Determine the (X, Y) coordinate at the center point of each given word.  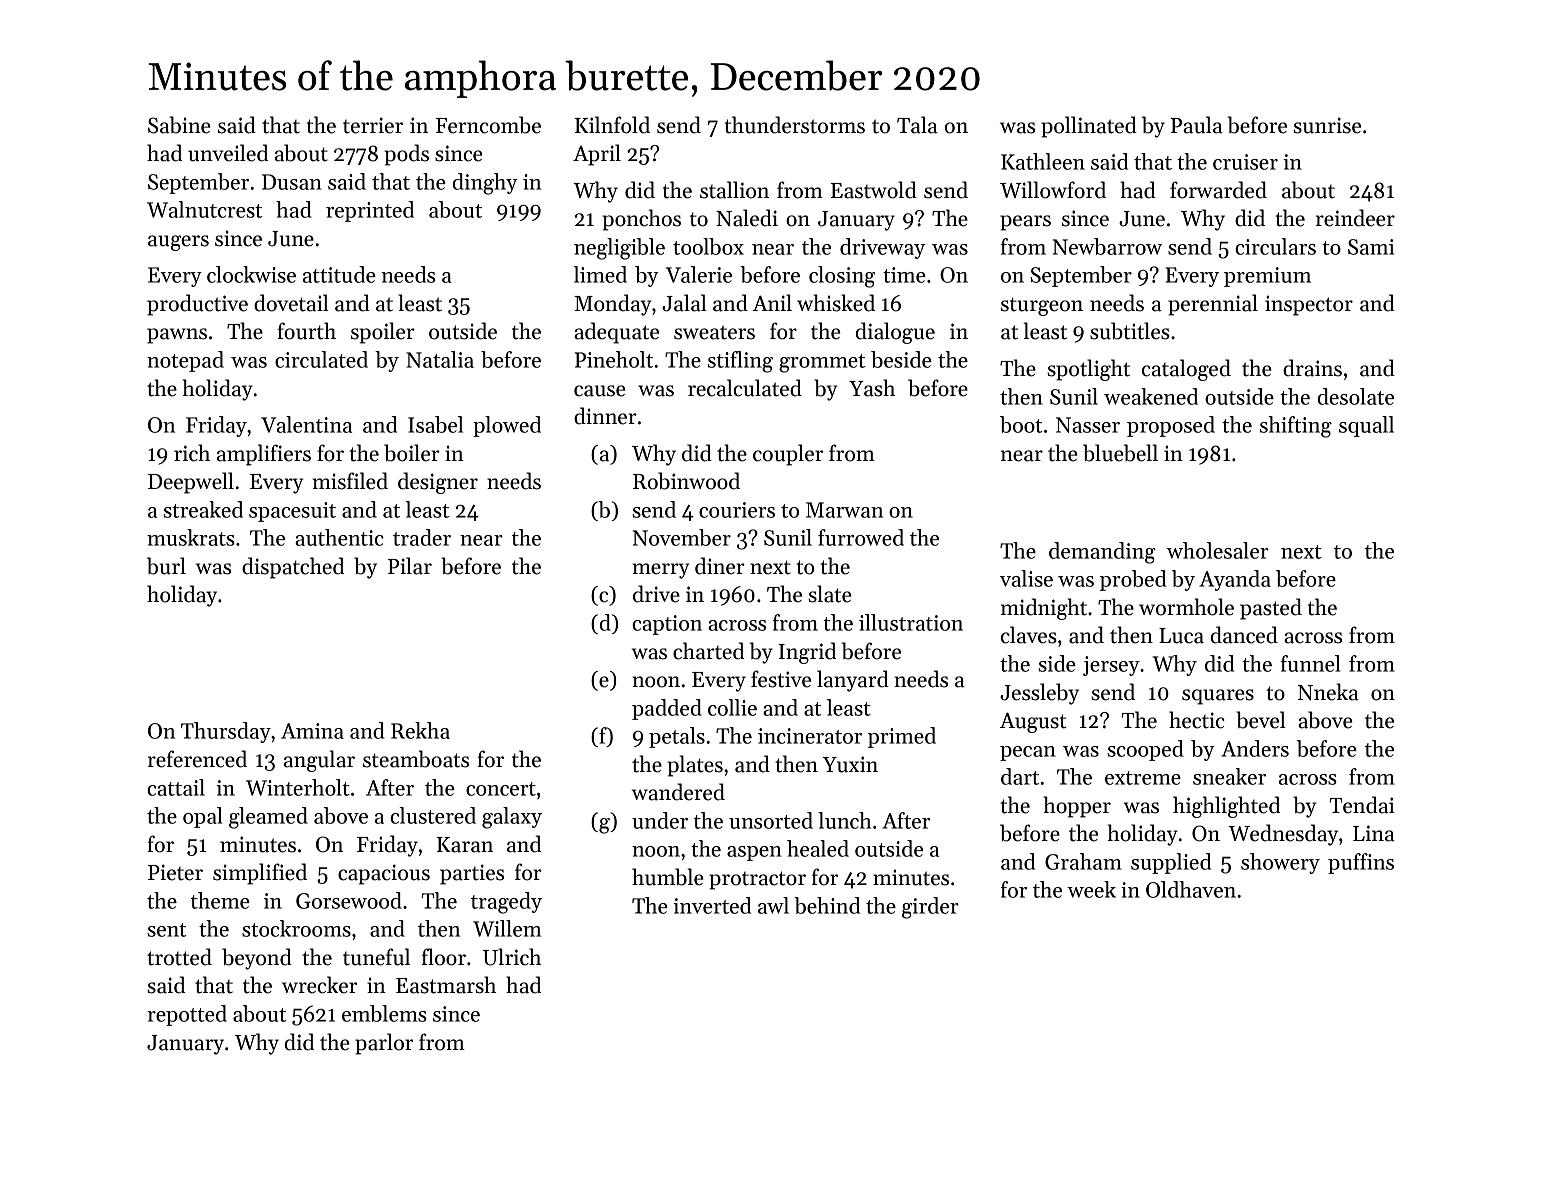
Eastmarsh (446, 985)
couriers (737, 510)
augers (178, 243)
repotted (187, 1015)
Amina (312, 731)
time (904, 275)
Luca (1181, 636)
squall (1366, 426)
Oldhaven (1191, 889)
